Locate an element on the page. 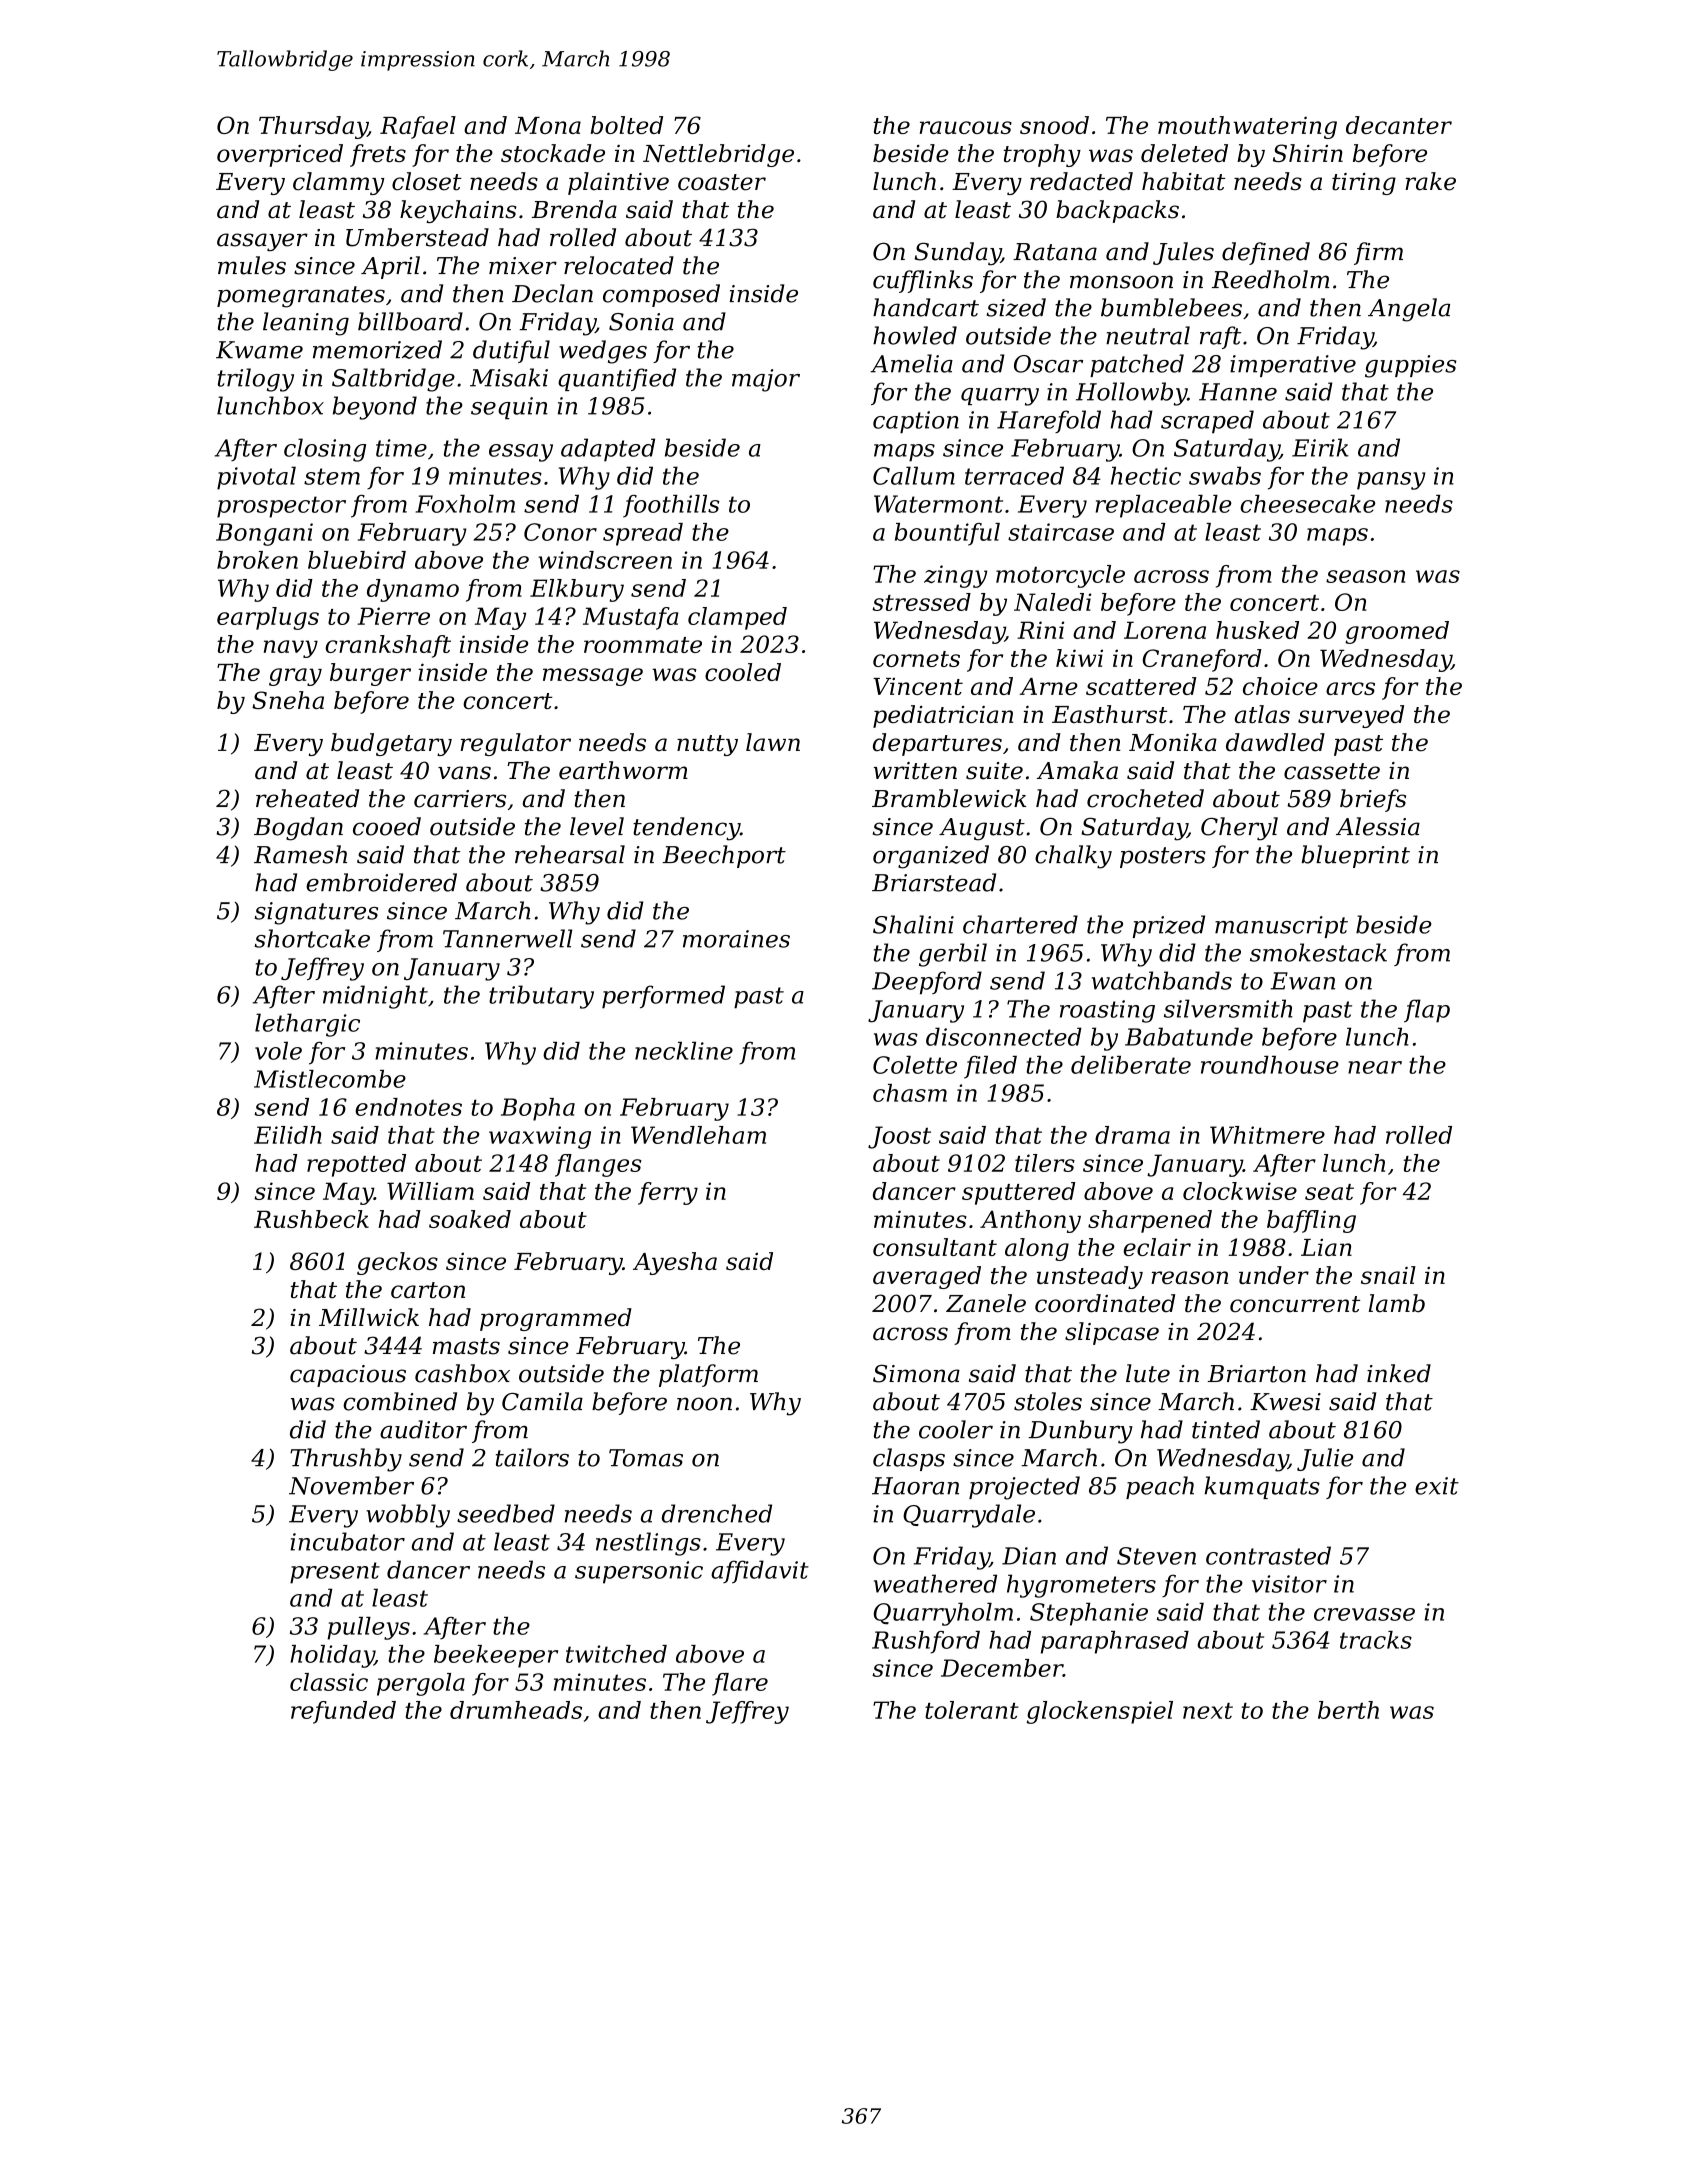 Image resolution: width=1683 pixels, height=2178 pixels. pulleys is located at coordinates (368, 1628).
